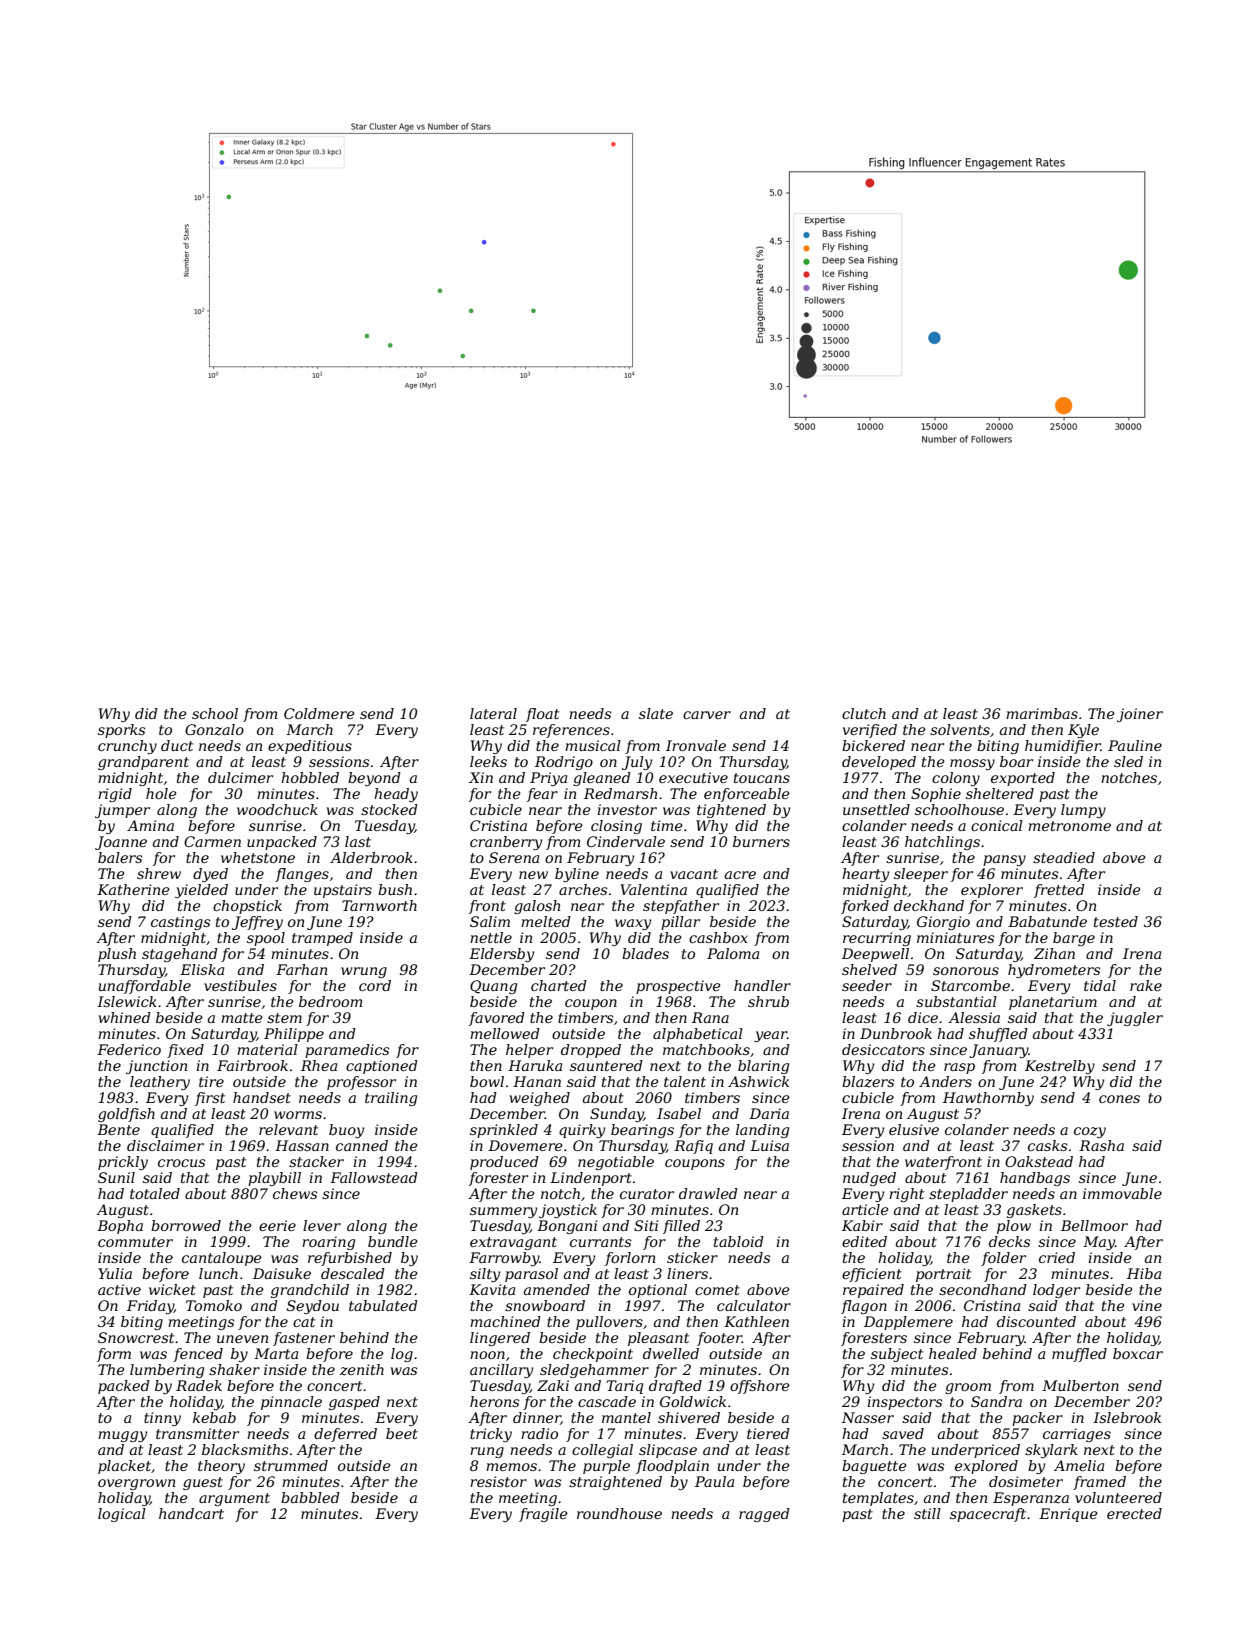 The image size is (1260, 1631). Describe the element at coordinates (310, 1497) in the screenshot. I see `babbled` at that location.
